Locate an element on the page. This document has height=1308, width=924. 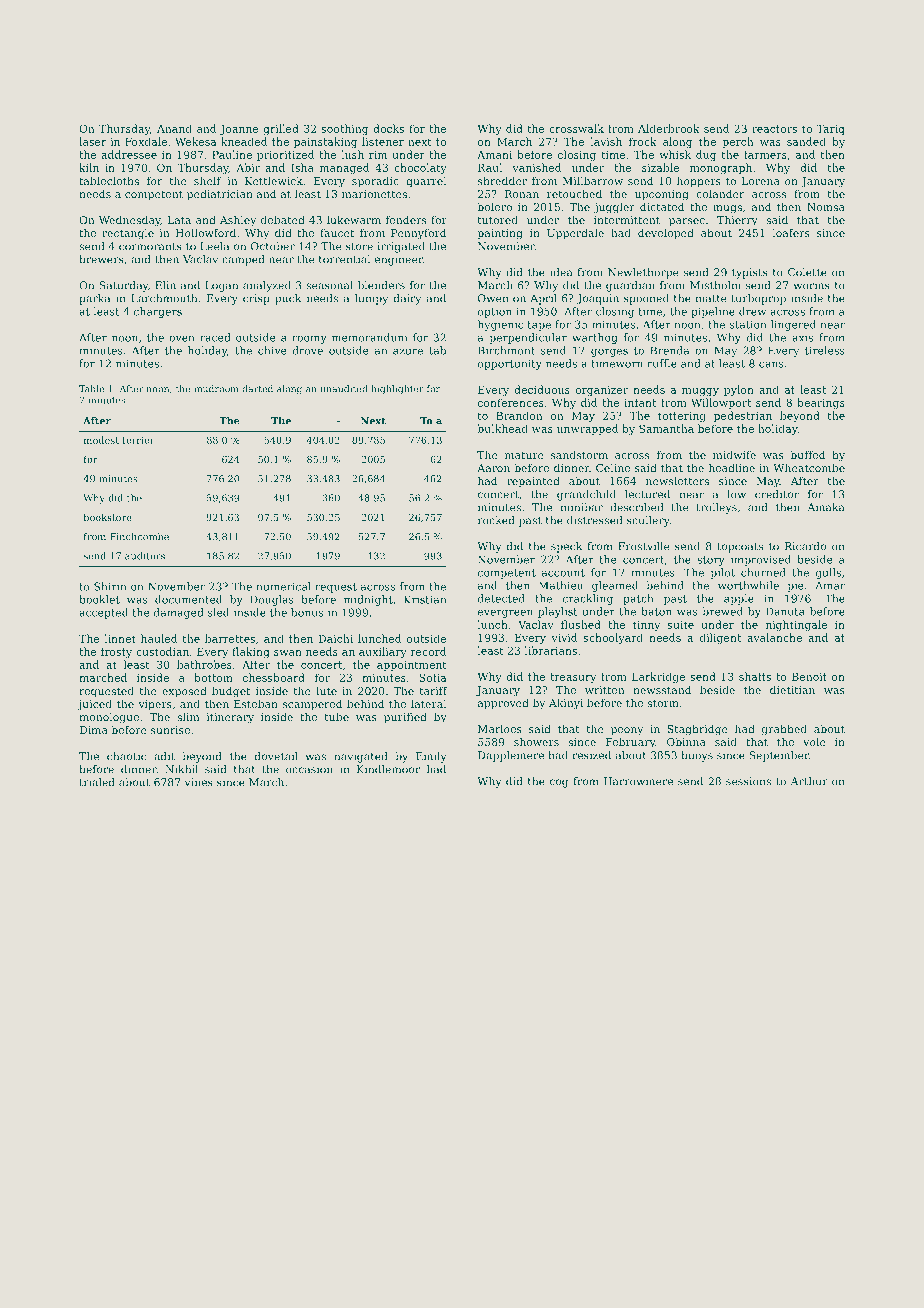
vines is located at coordinates (199, 782).
